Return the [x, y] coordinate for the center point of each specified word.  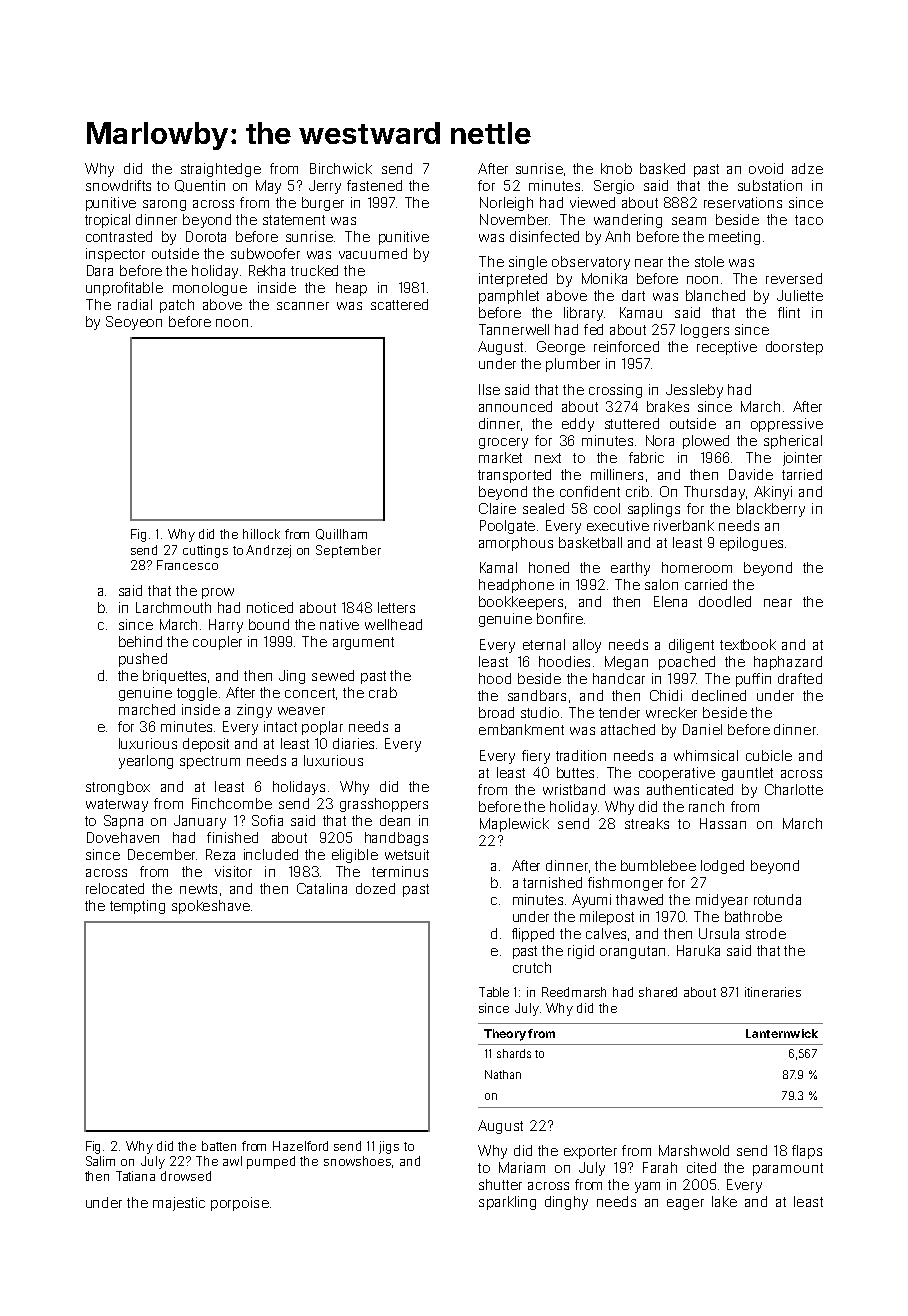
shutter [500, 1184]
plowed [706, 442]
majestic [179, 1204]
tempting [137, 907]
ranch [706, 806]
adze [807, 168]
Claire [497, 508]
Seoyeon [134, 323]
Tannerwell [514, 329]
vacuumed [373, 253]
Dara [100, 270]
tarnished [552, 882]
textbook [748, 644]
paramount [788, 1169]
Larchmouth [173, 607]
